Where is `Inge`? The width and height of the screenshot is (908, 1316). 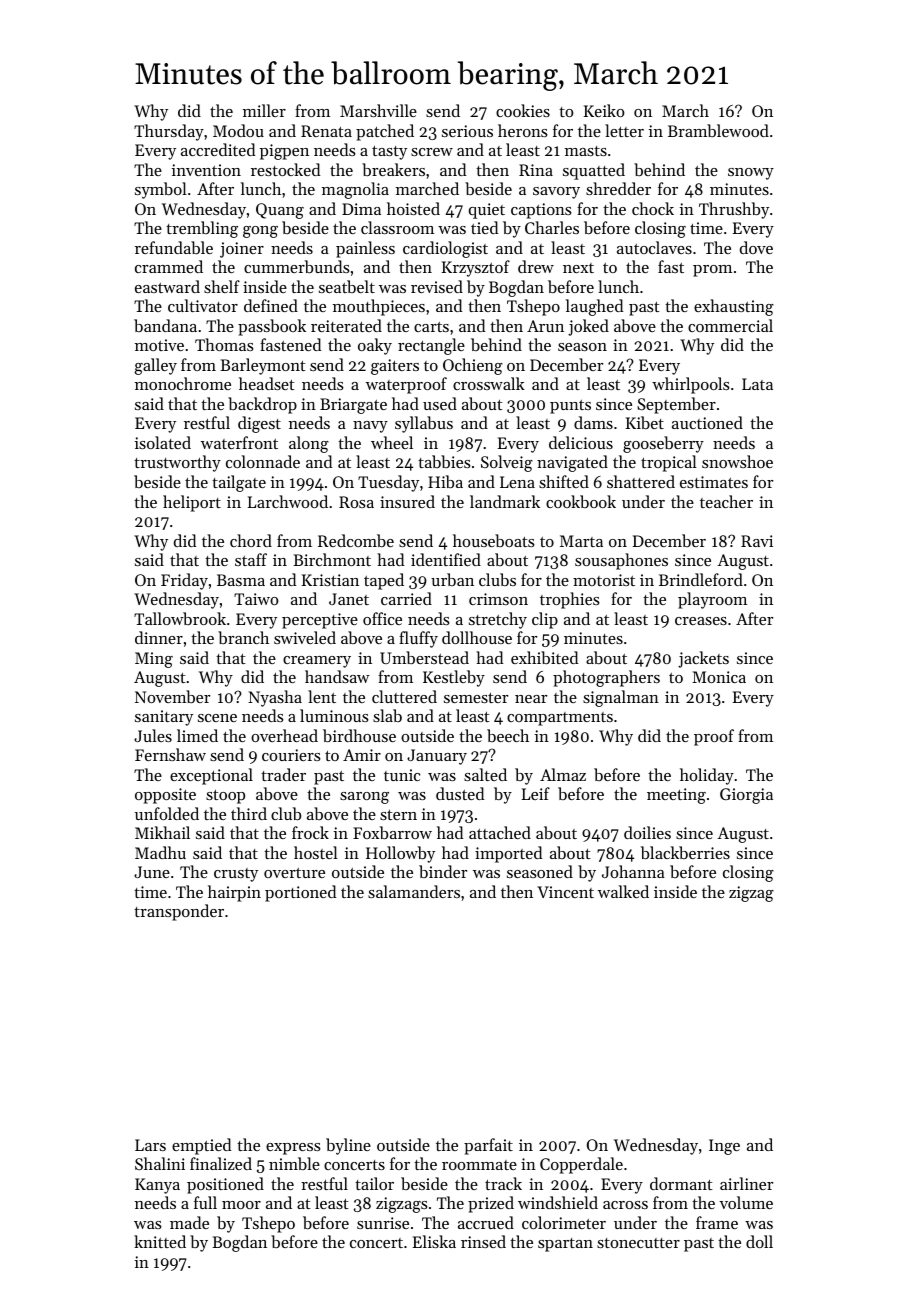 Inge is located at coordinates (724, 1147).
